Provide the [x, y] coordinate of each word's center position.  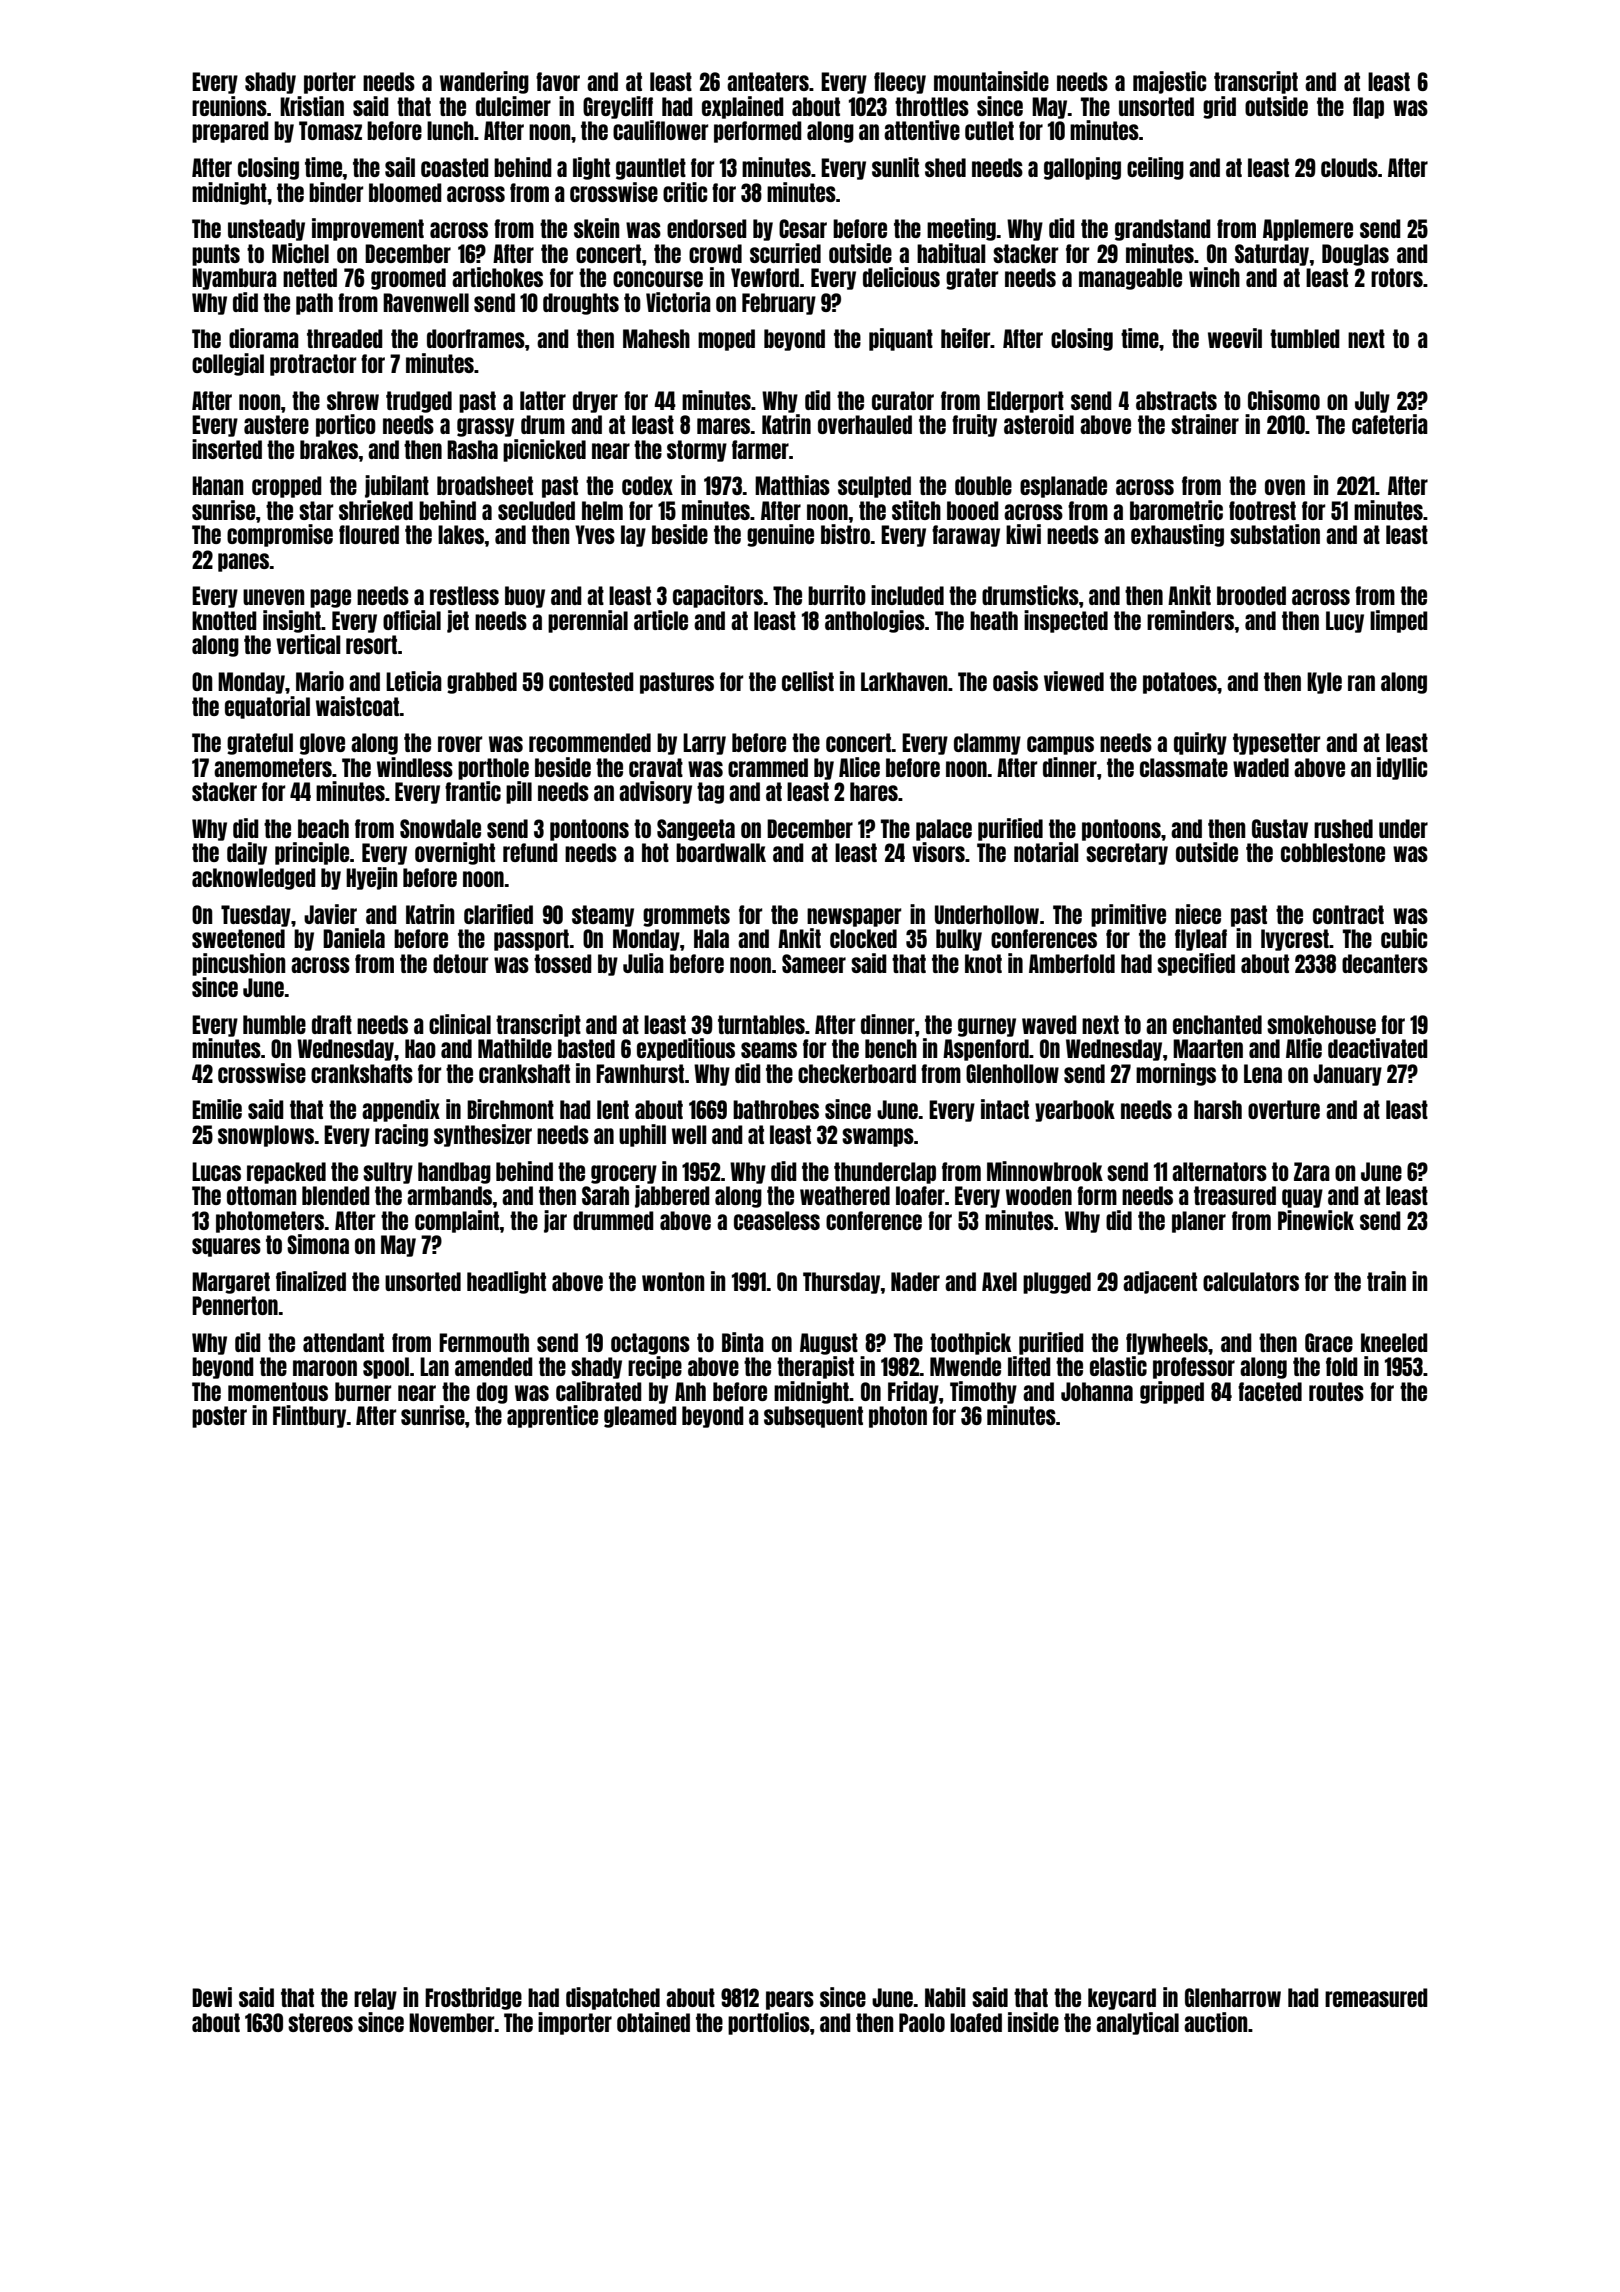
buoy [525, 597]
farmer [760, 449]
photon [898, 1417]
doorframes [476, 338]
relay [375, 1999]
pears [790, 2000]
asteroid [1039, 424]
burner [363, 1391]
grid [1219, 107]
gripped [1172, 1392]
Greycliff [618, 107]
